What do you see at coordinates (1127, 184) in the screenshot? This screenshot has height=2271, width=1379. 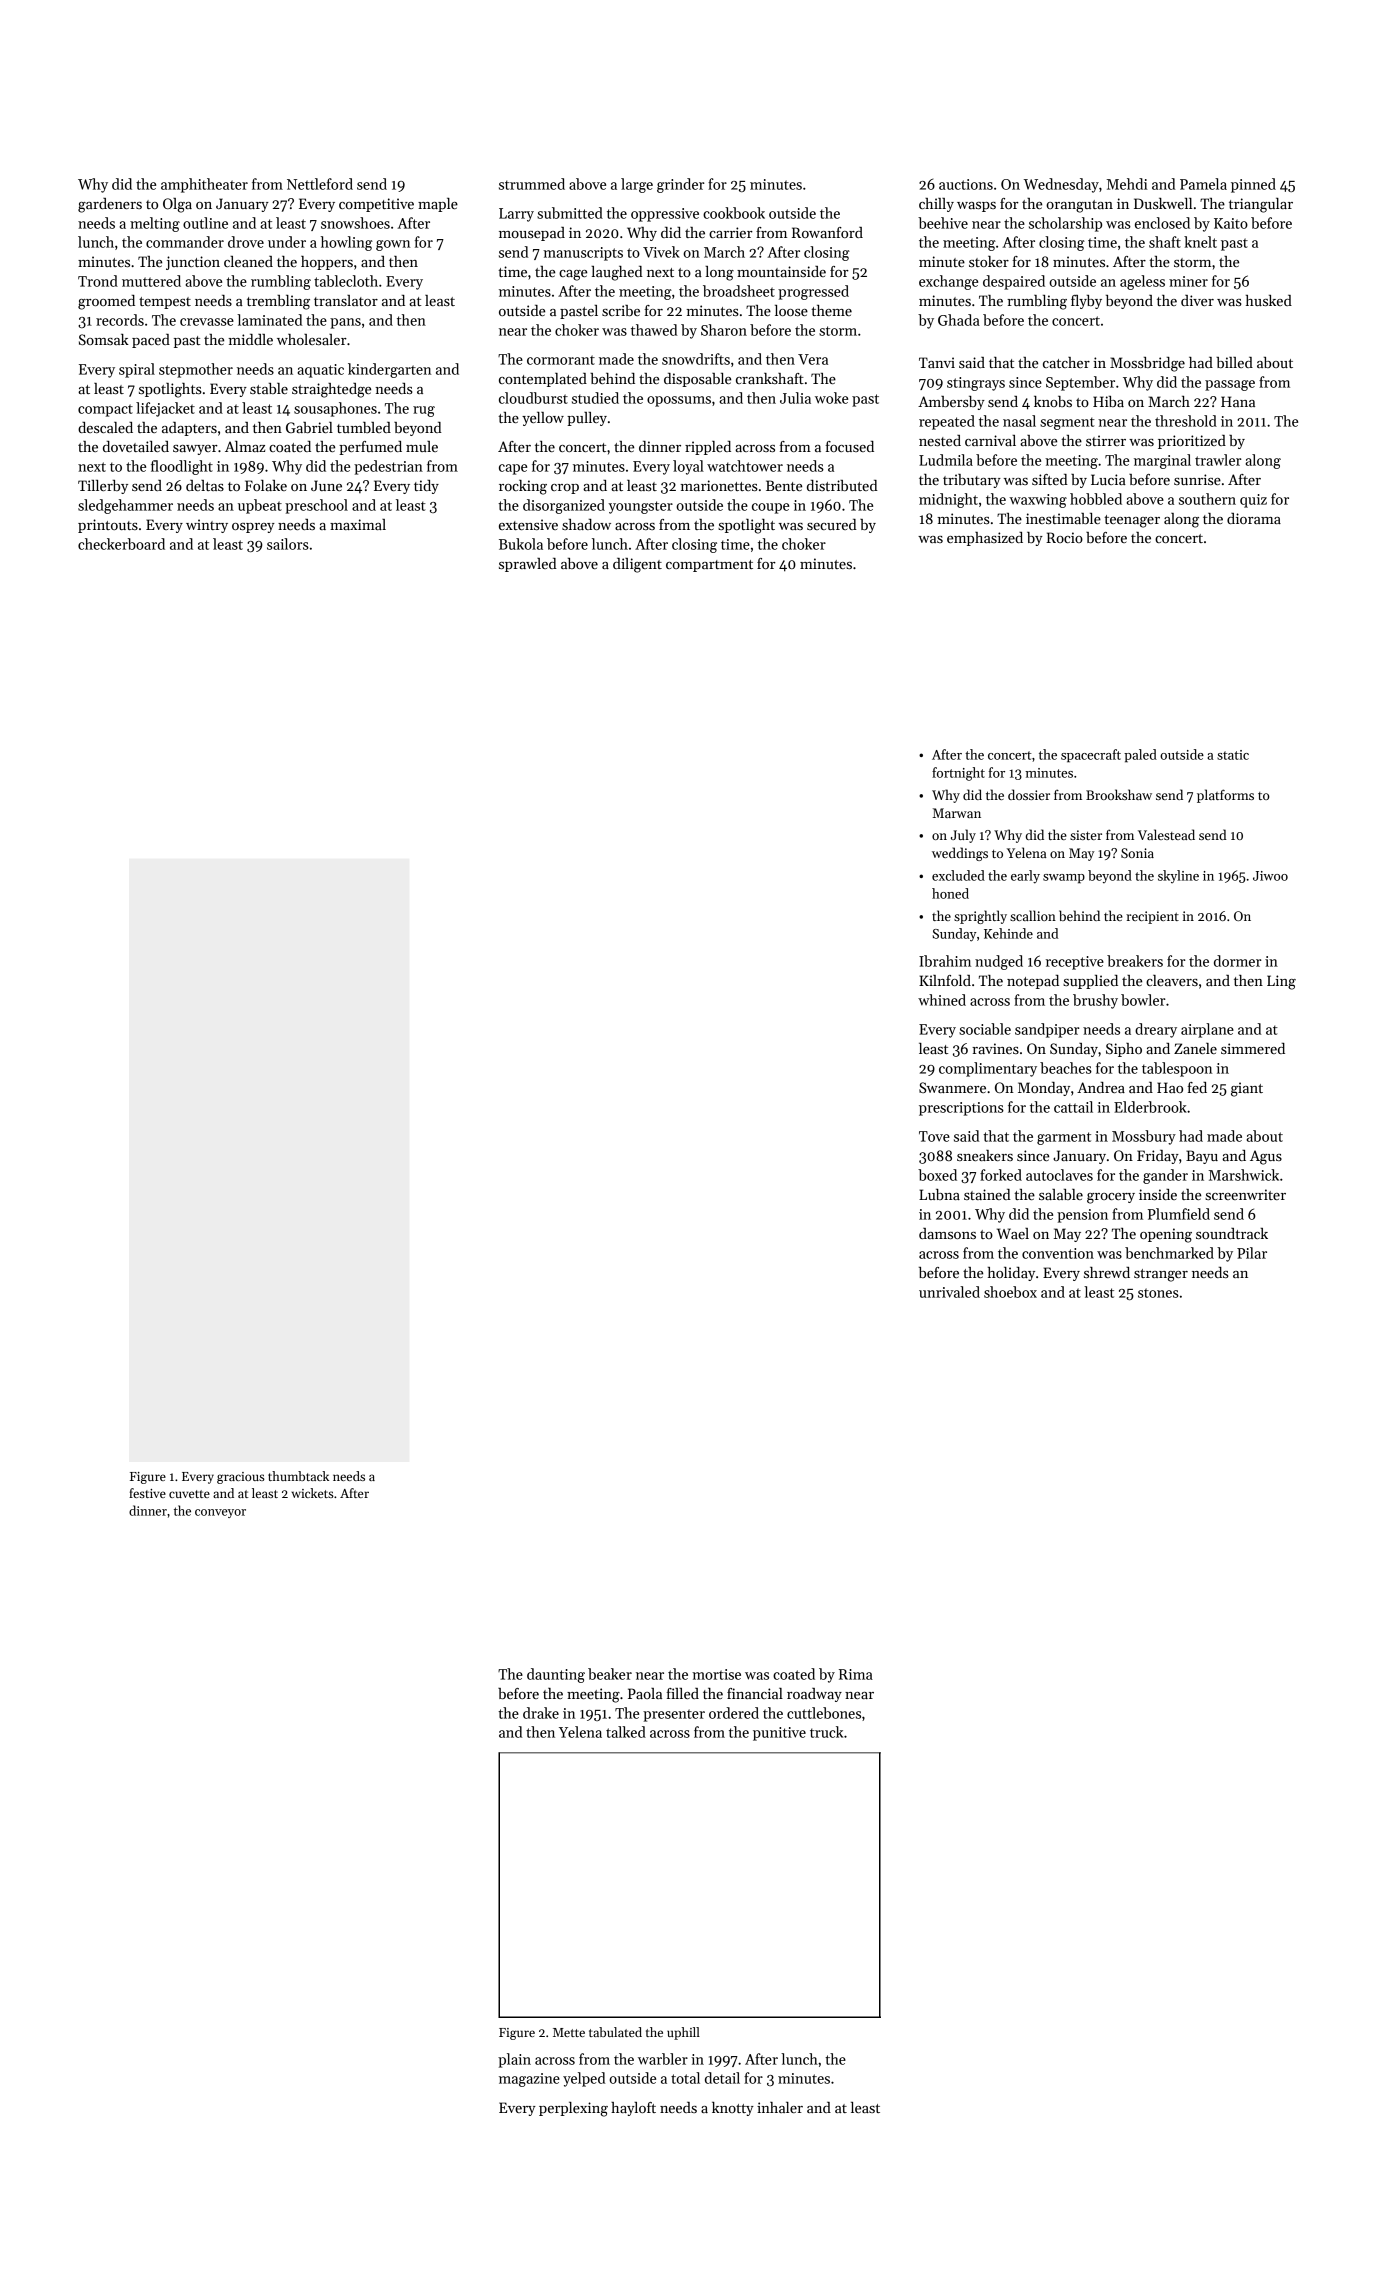 I see `Mehdi` at bounding box center [1127, 184].
